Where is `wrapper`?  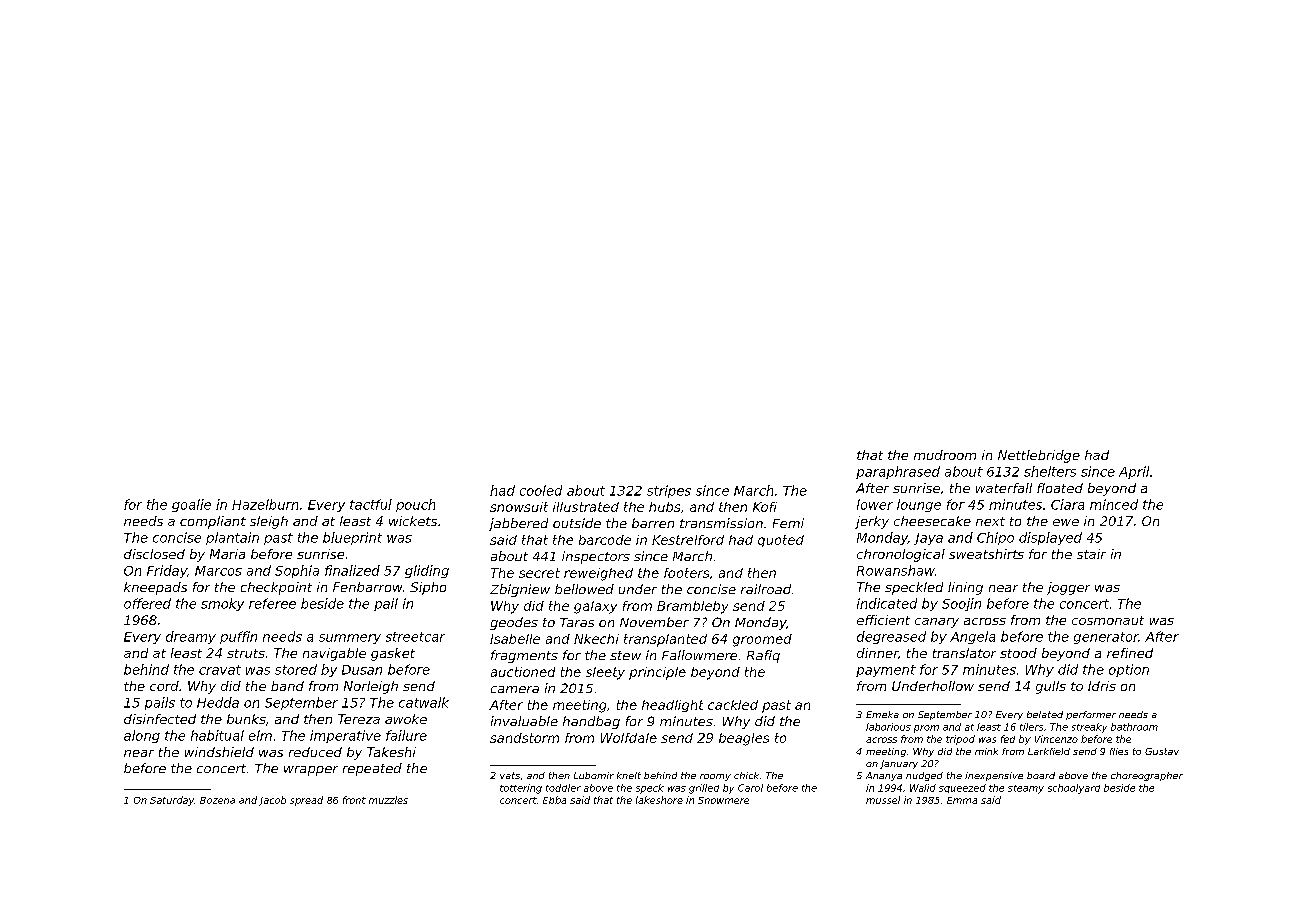
wrapper is located at coordinates (311, 771).
